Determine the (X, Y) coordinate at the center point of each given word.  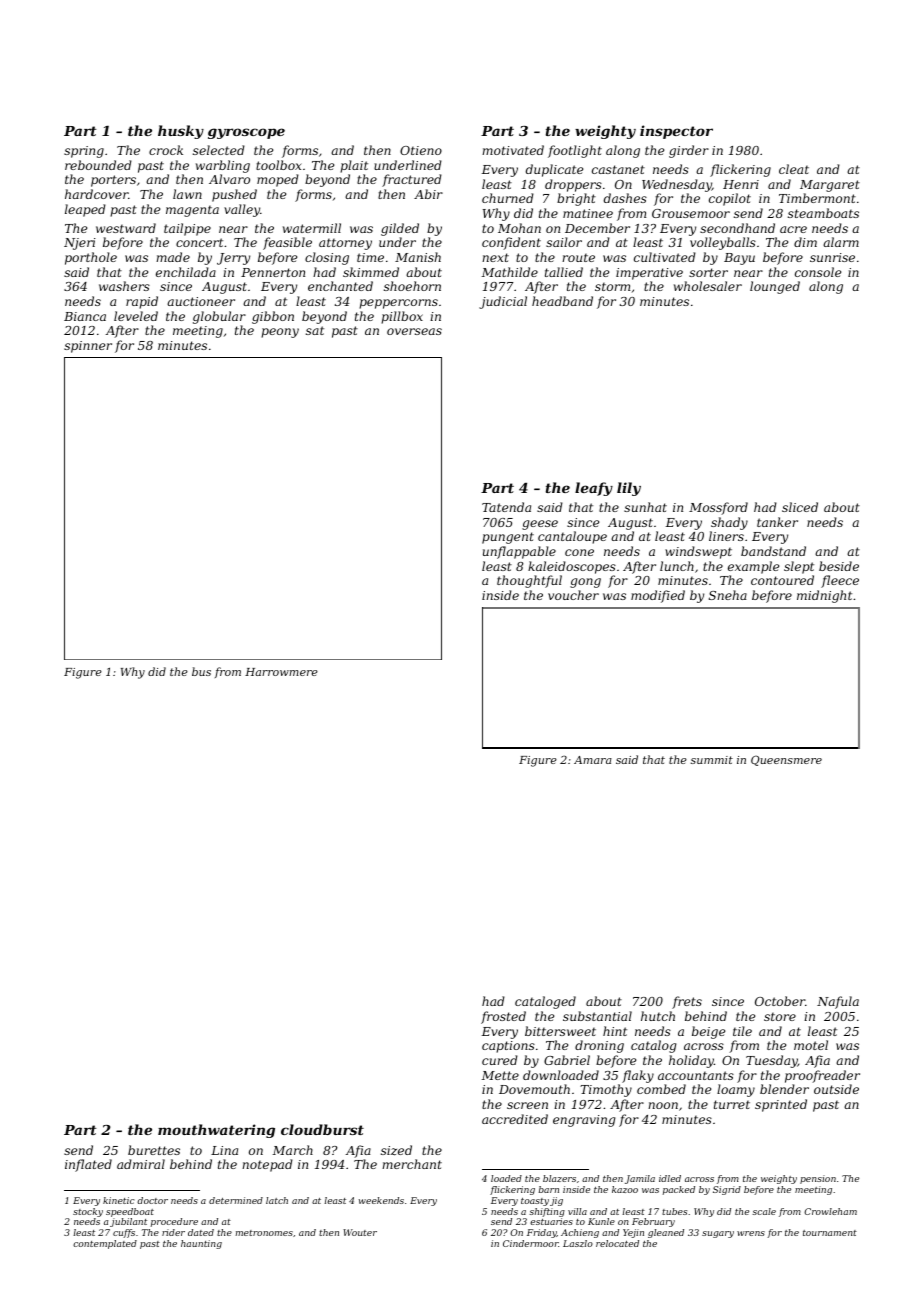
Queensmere (786, 760)
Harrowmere (281, 672)
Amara (593, 760)
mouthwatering (216, 1131)
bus (201, 671)
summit (712, 760)
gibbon (273, 317)
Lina (224, 1150)
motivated (513, 150)
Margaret (830, 186)
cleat (794, 169)
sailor (564, 242)
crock (166, 150)
